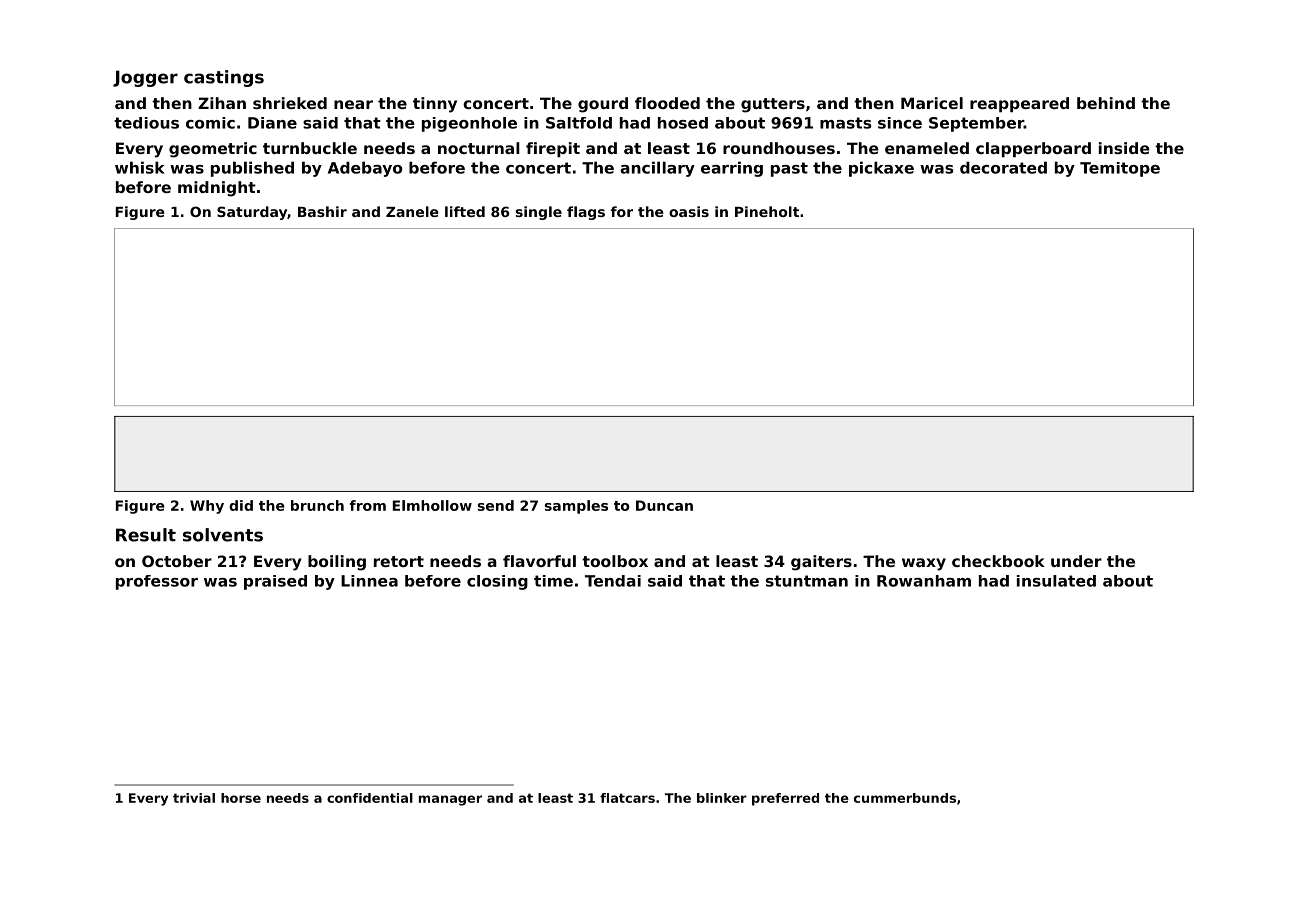 The width and height of the page is (1308, 924). What do you see at coordinates (539, 213) in the page?
I see `single` at bounding box center [539, 213].
